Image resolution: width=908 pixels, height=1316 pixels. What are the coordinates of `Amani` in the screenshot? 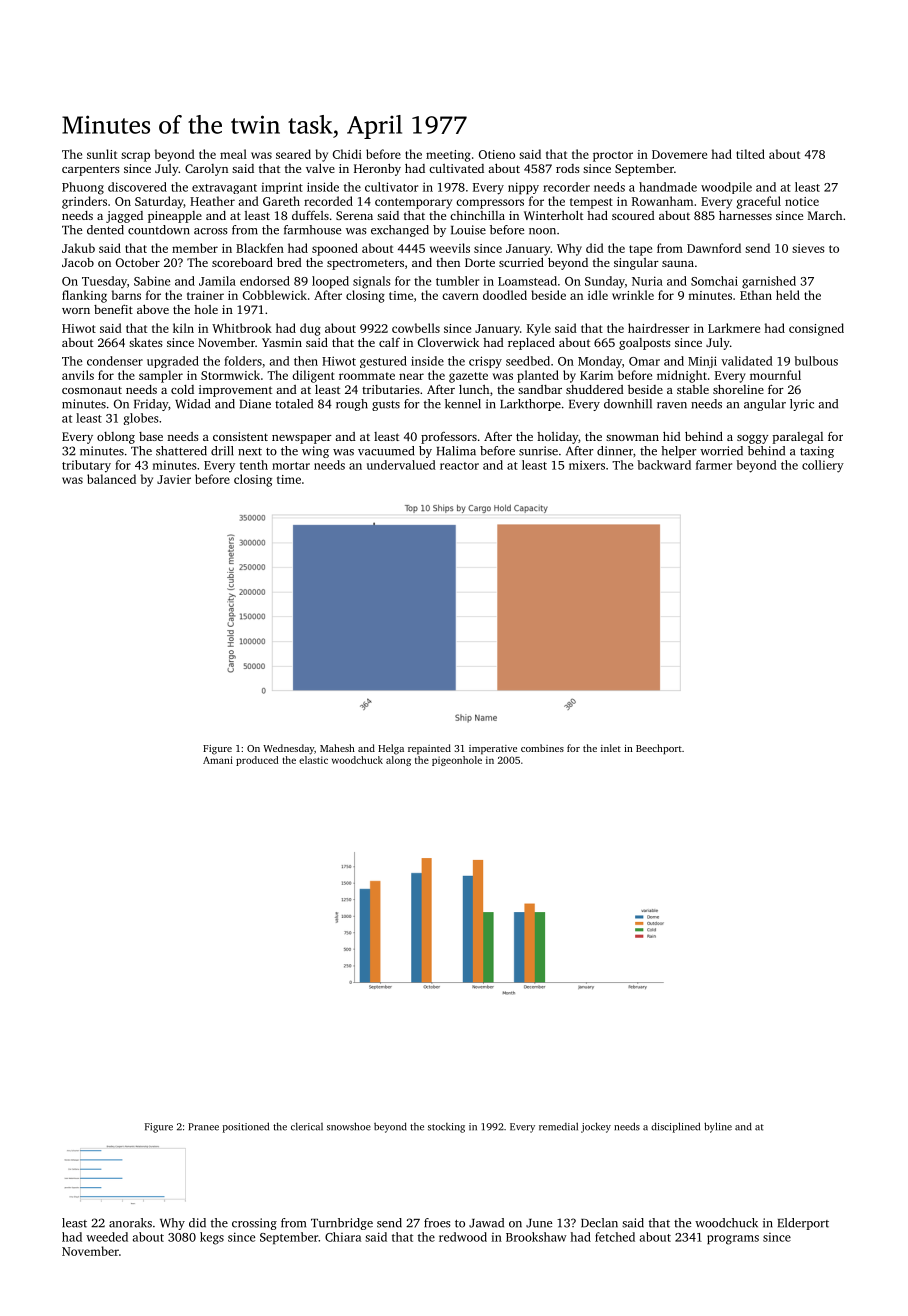 It's located at (218, 760).
